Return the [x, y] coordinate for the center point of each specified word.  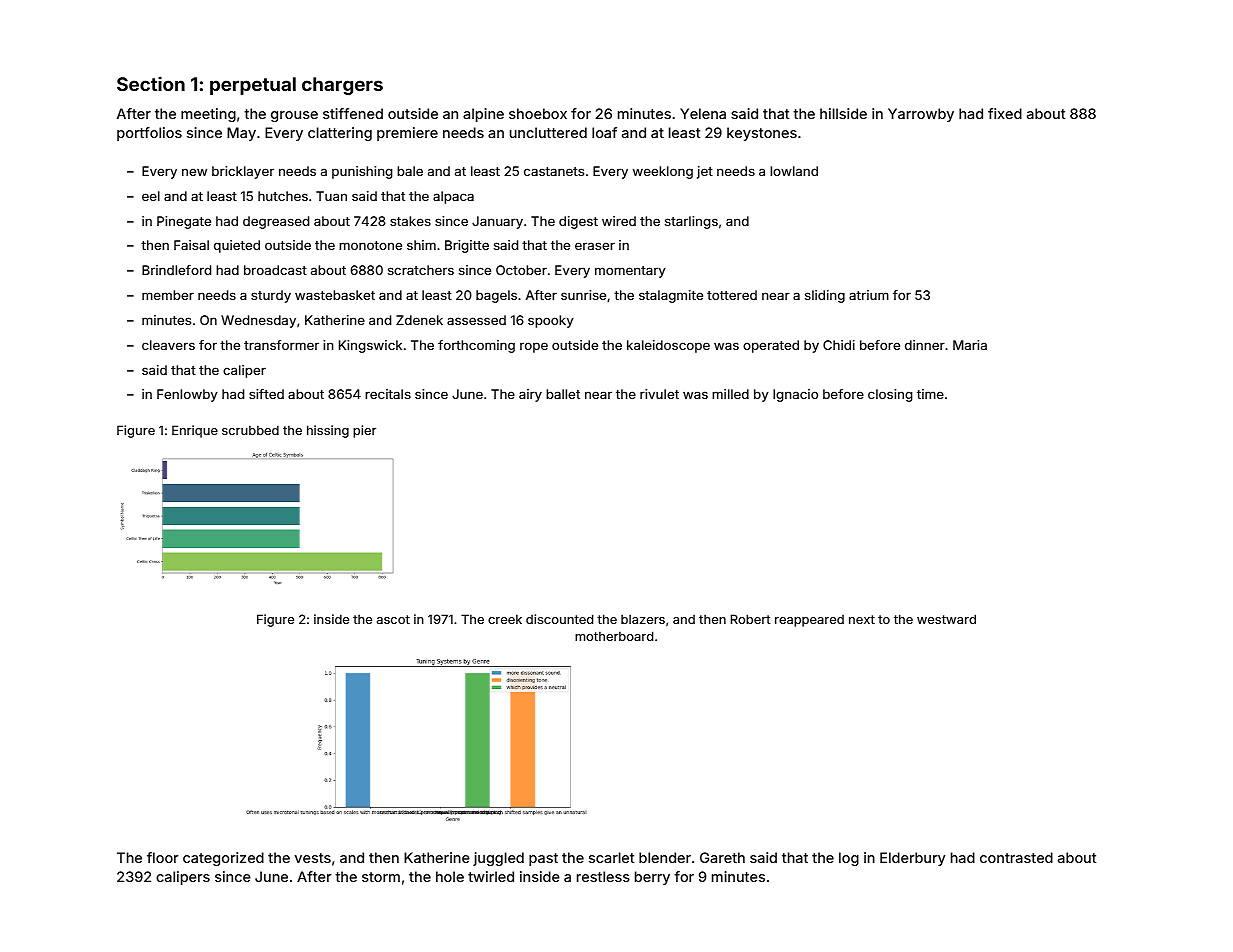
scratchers [421, 270]
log [849, 859]
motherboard [614, 636]
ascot [393, 619]
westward [946, 619]
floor [163, 857]
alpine [483, 115]
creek [505, 619]
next [862, 619]
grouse [294, 116]
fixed [1005, 113]
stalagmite [671, 296]
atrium [869, 295]
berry [652, 878]
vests [313, 858]
